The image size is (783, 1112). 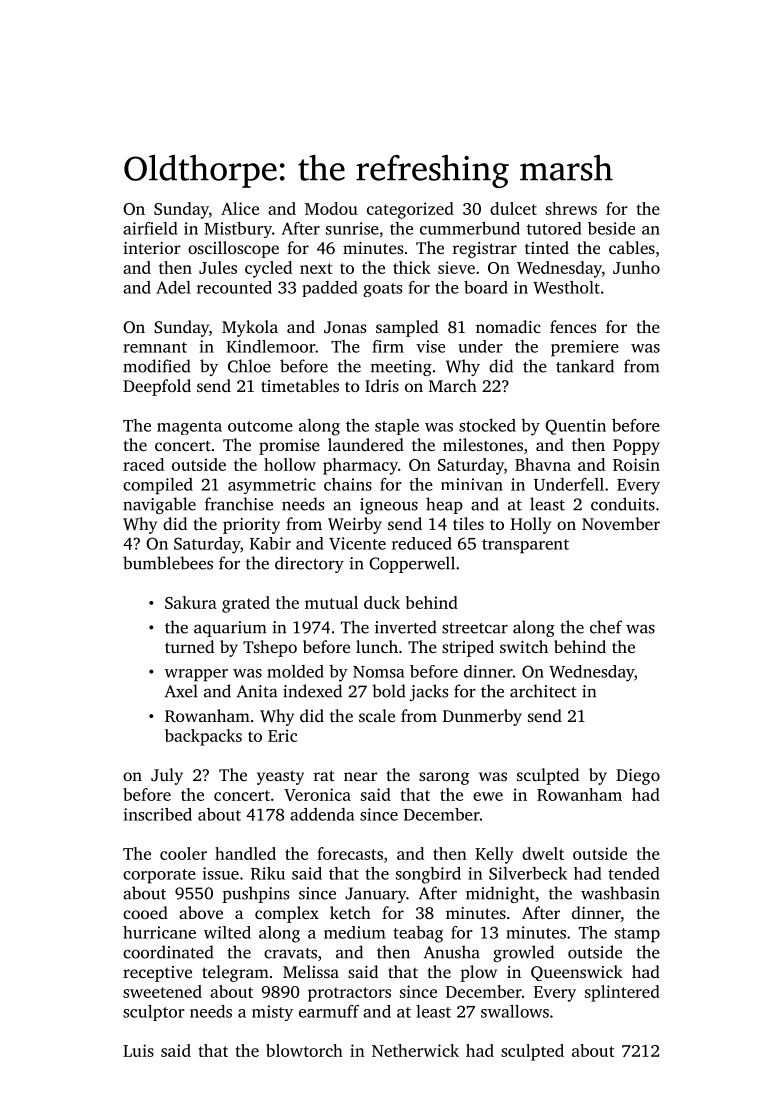 What do you see at coordinates (620, 893) in the document?
I see `washbasin` at bounding box center [620, 893].
